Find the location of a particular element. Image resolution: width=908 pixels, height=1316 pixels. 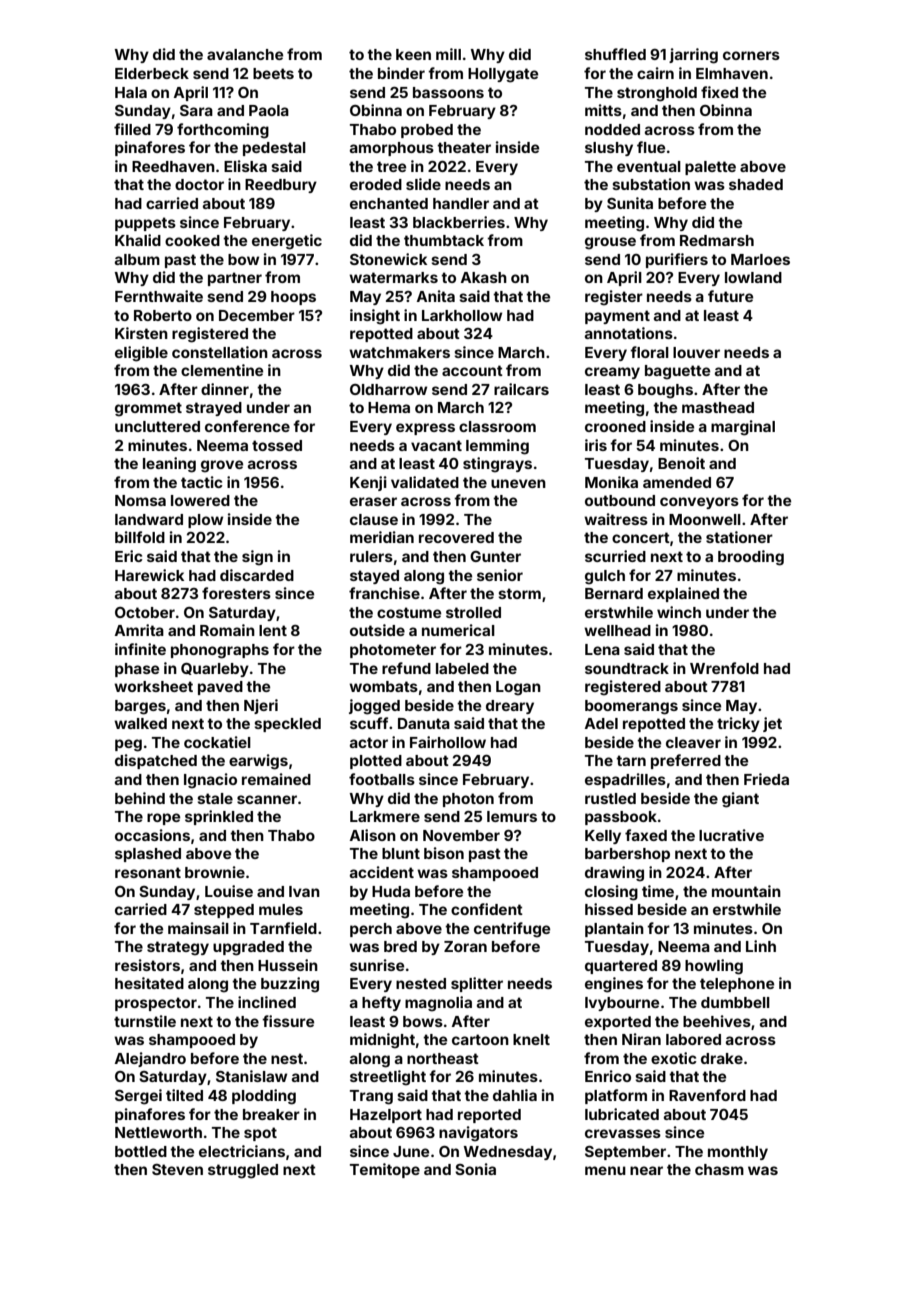

fixed is located at coordinates (719, 92).
